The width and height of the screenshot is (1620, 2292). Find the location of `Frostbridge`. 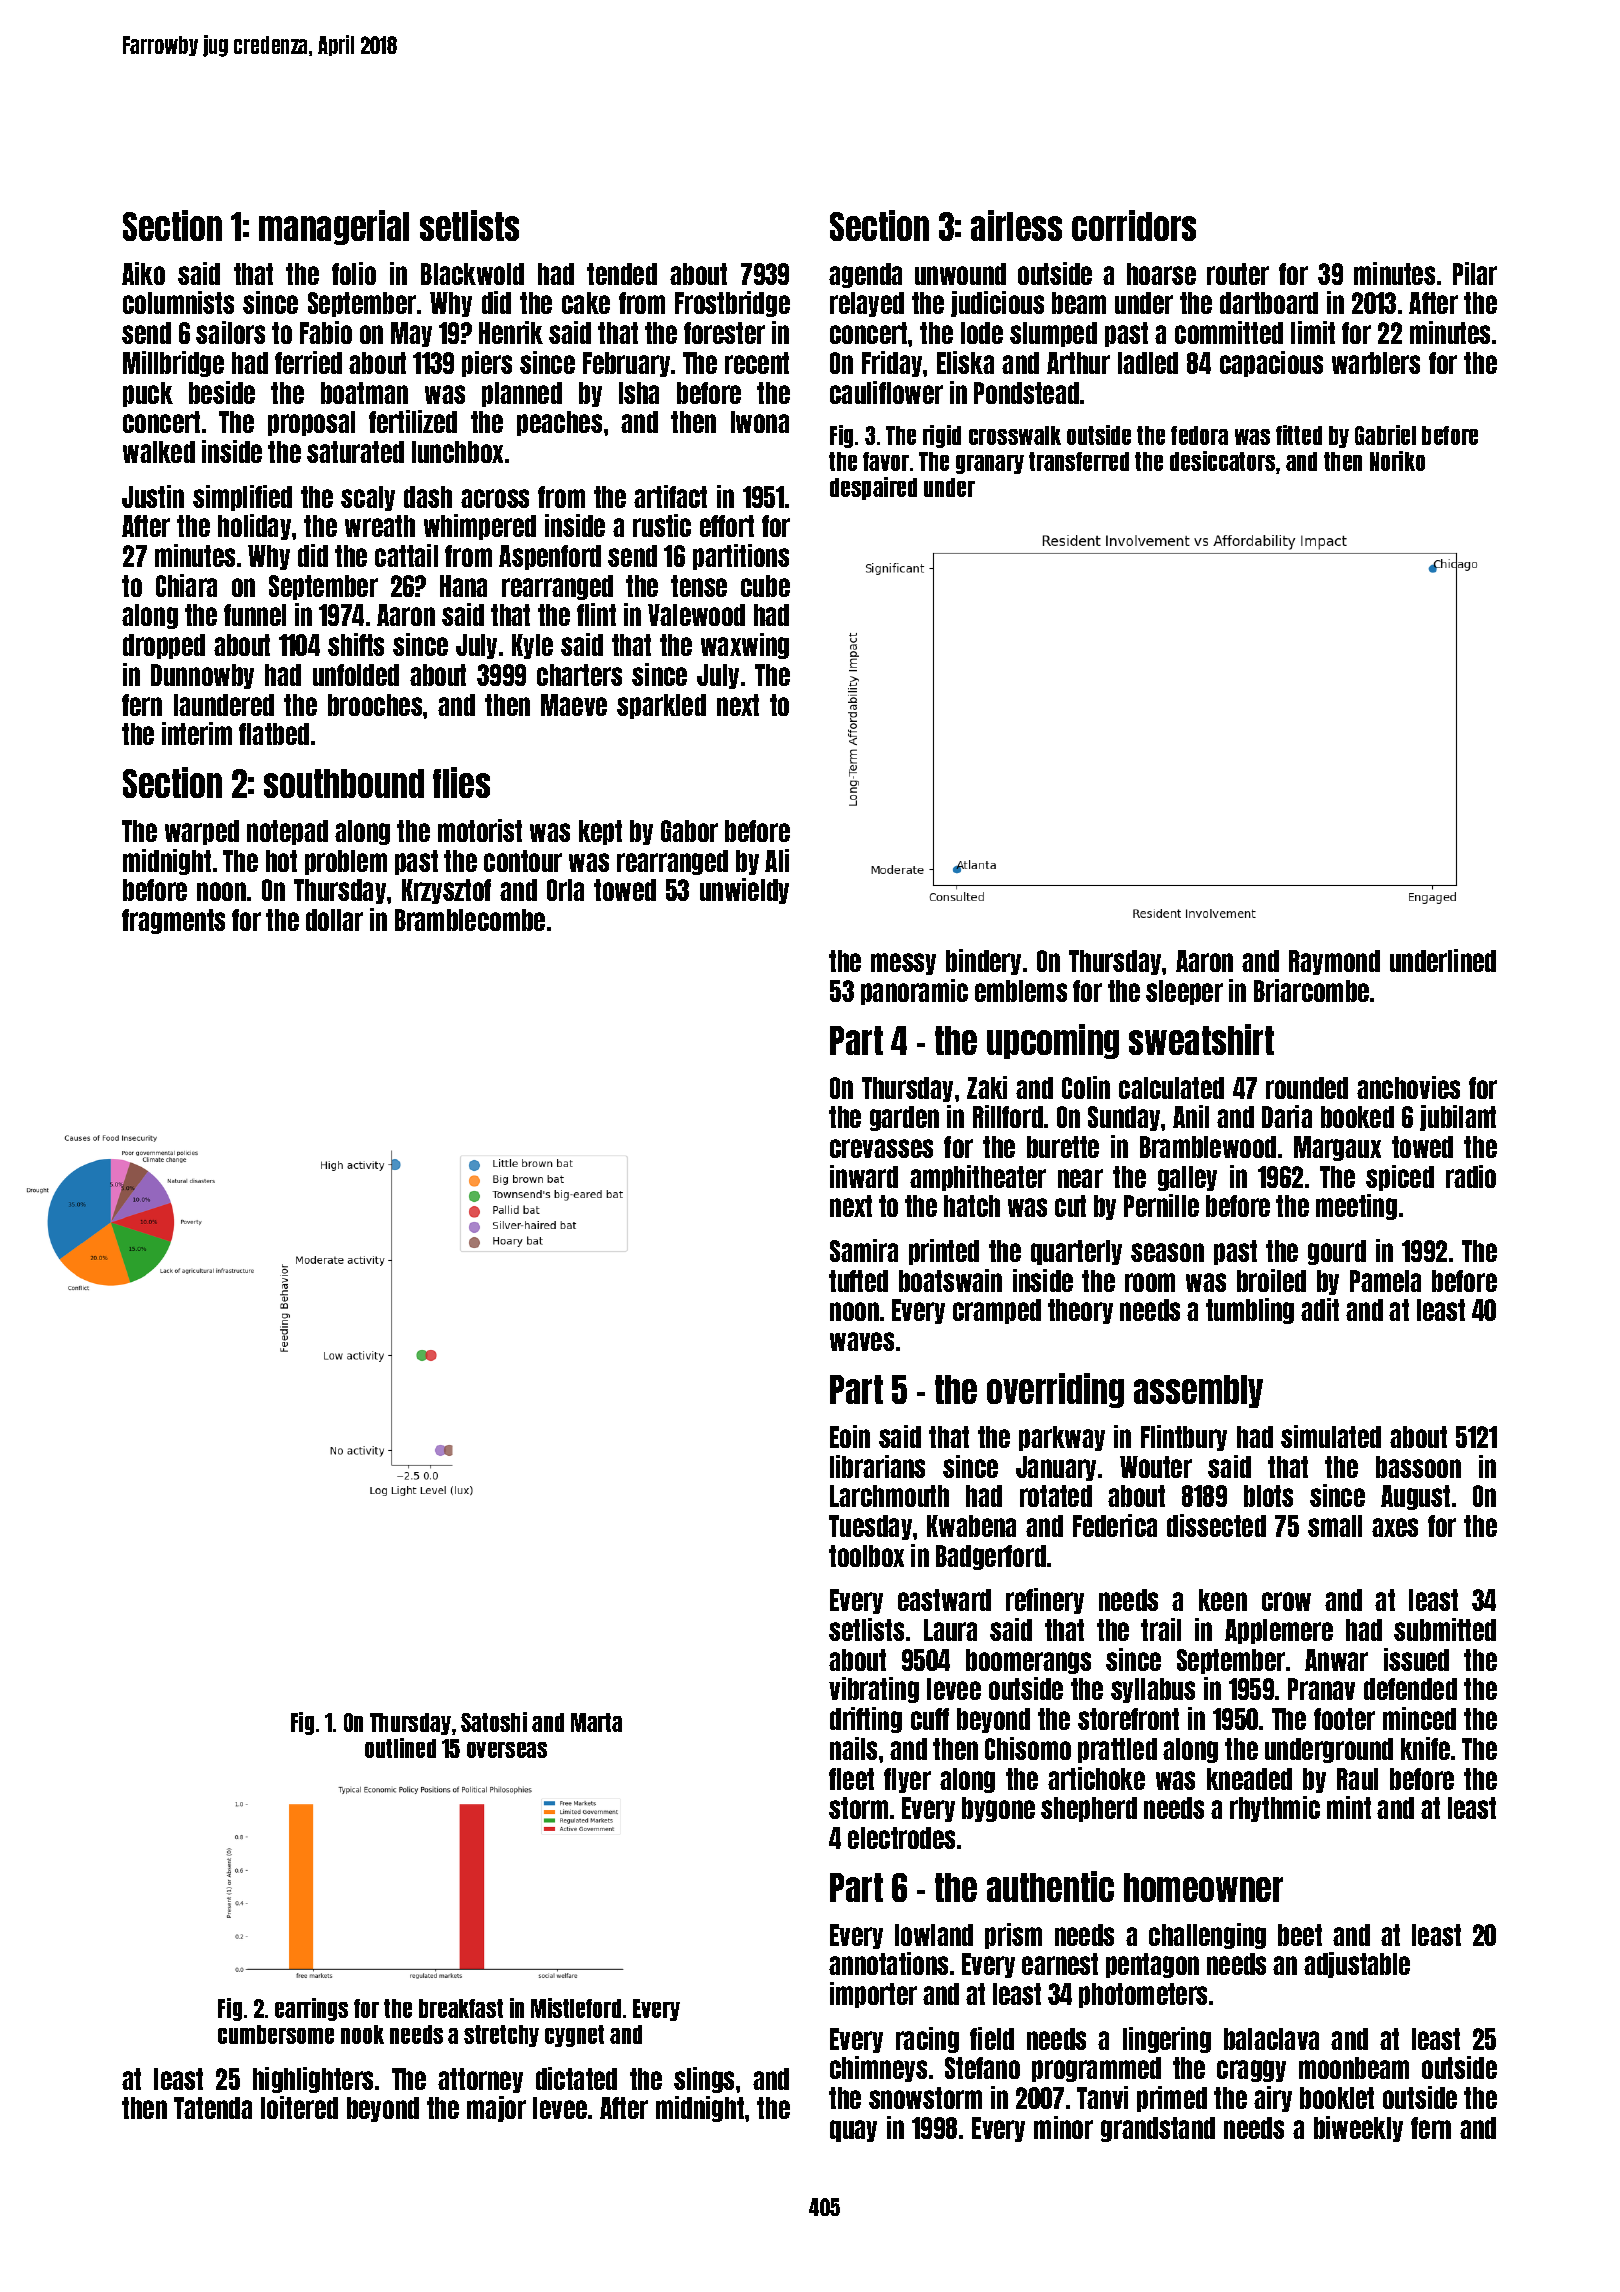

Frostbridge is located at coordinates (732, 304).
